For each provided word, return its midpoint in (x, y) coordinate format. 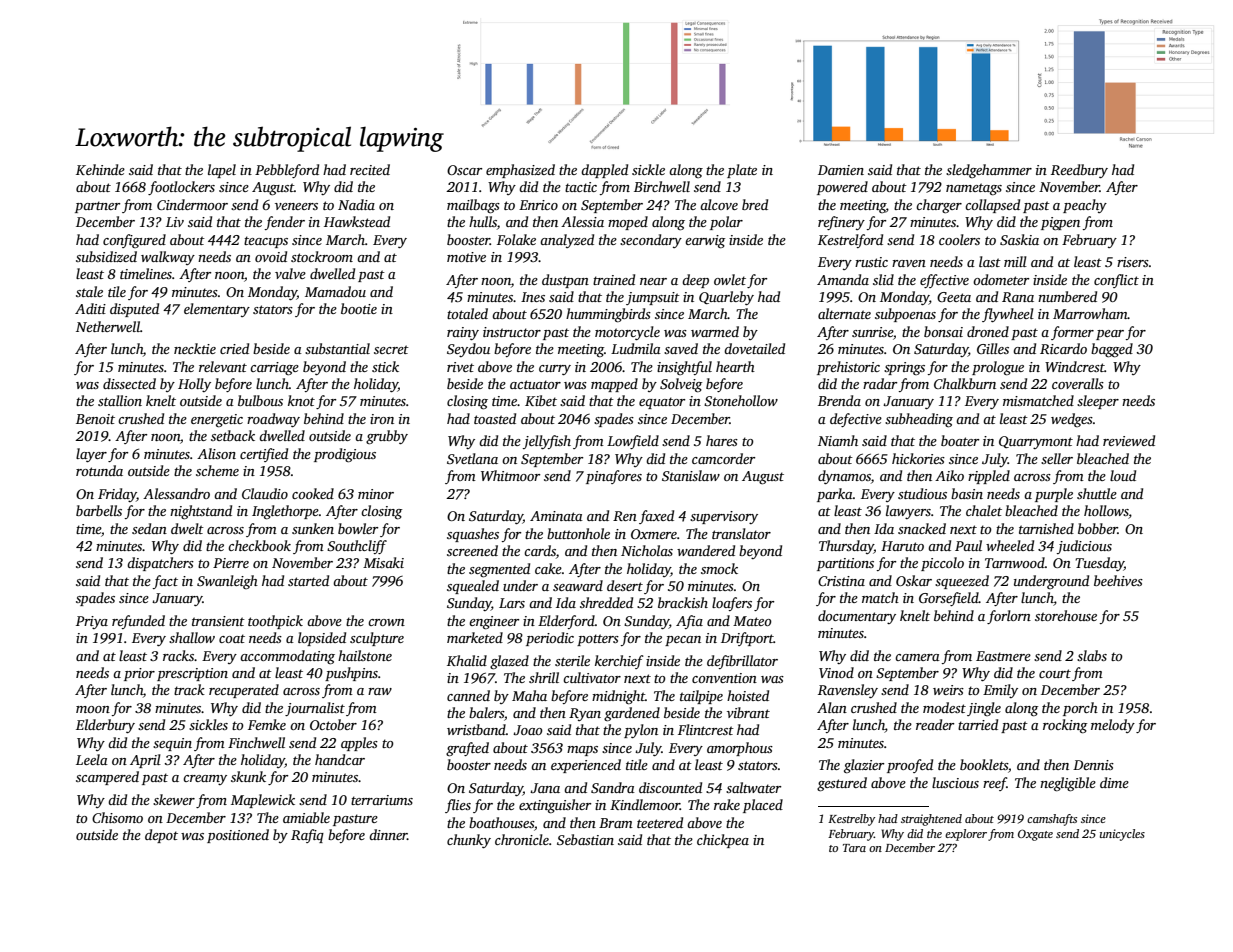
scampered (107, 778)
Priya (92, 622)
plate (742, 171)
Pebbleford (287, 171)
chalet (984, 510)
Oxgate (1035, 835)
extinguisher (555, 806)
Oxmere (654, 534)
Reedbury (1079, 171)
